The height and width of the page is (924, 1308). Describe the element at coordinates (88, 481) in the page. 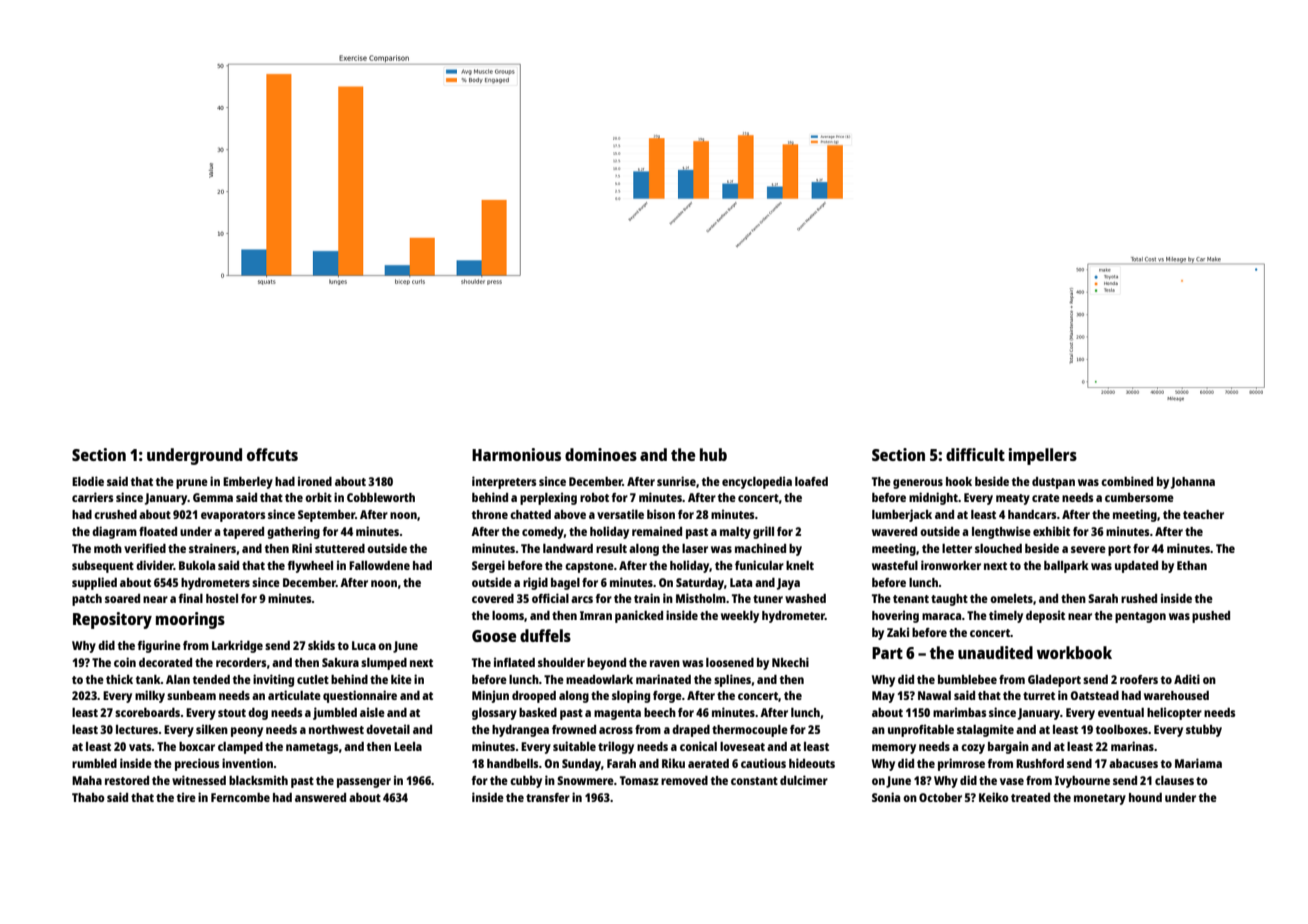

I see `Elodie` at that location.
